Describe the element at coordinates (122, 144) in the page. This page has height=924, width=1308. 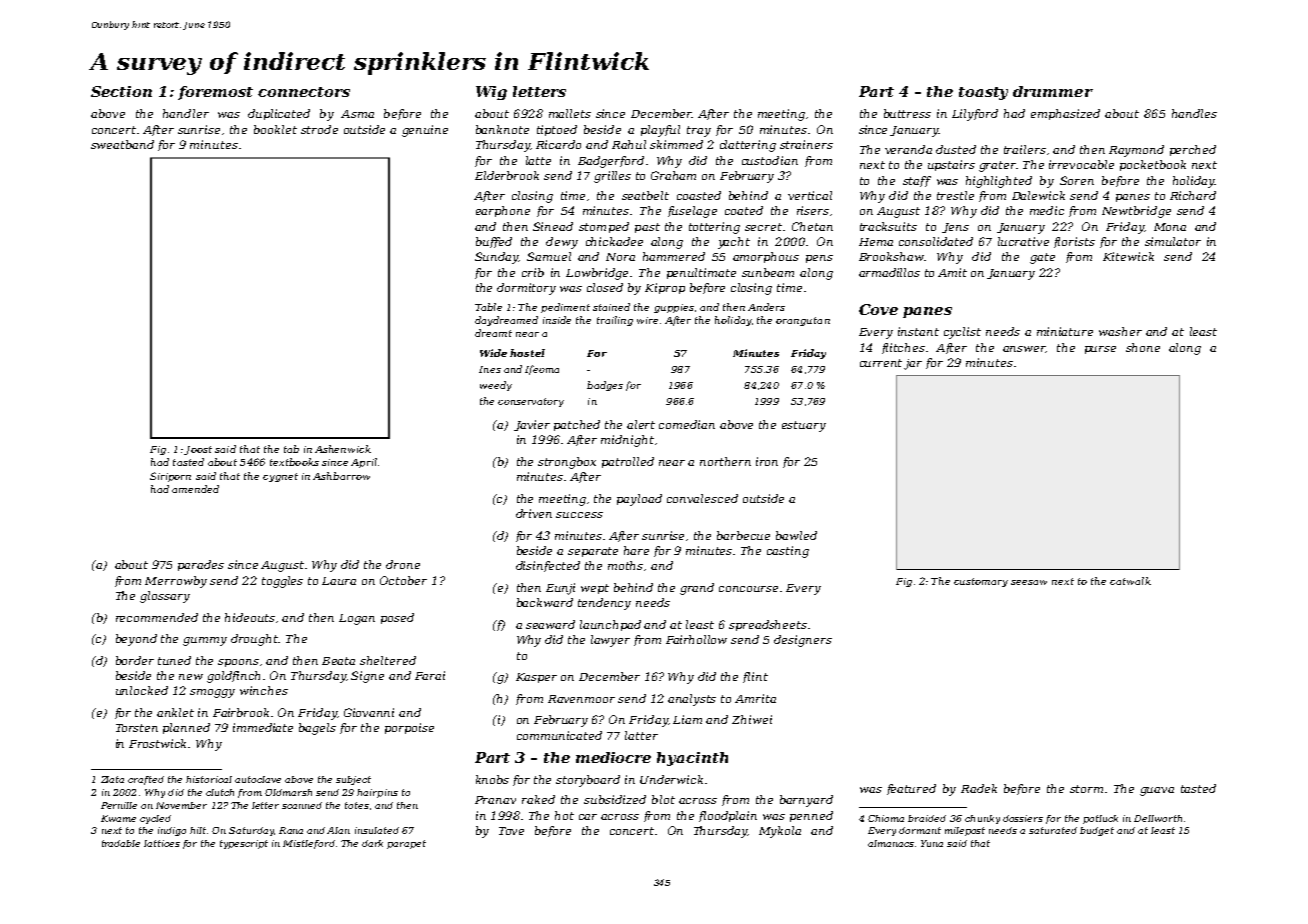
I see `sweatband` at that location.
